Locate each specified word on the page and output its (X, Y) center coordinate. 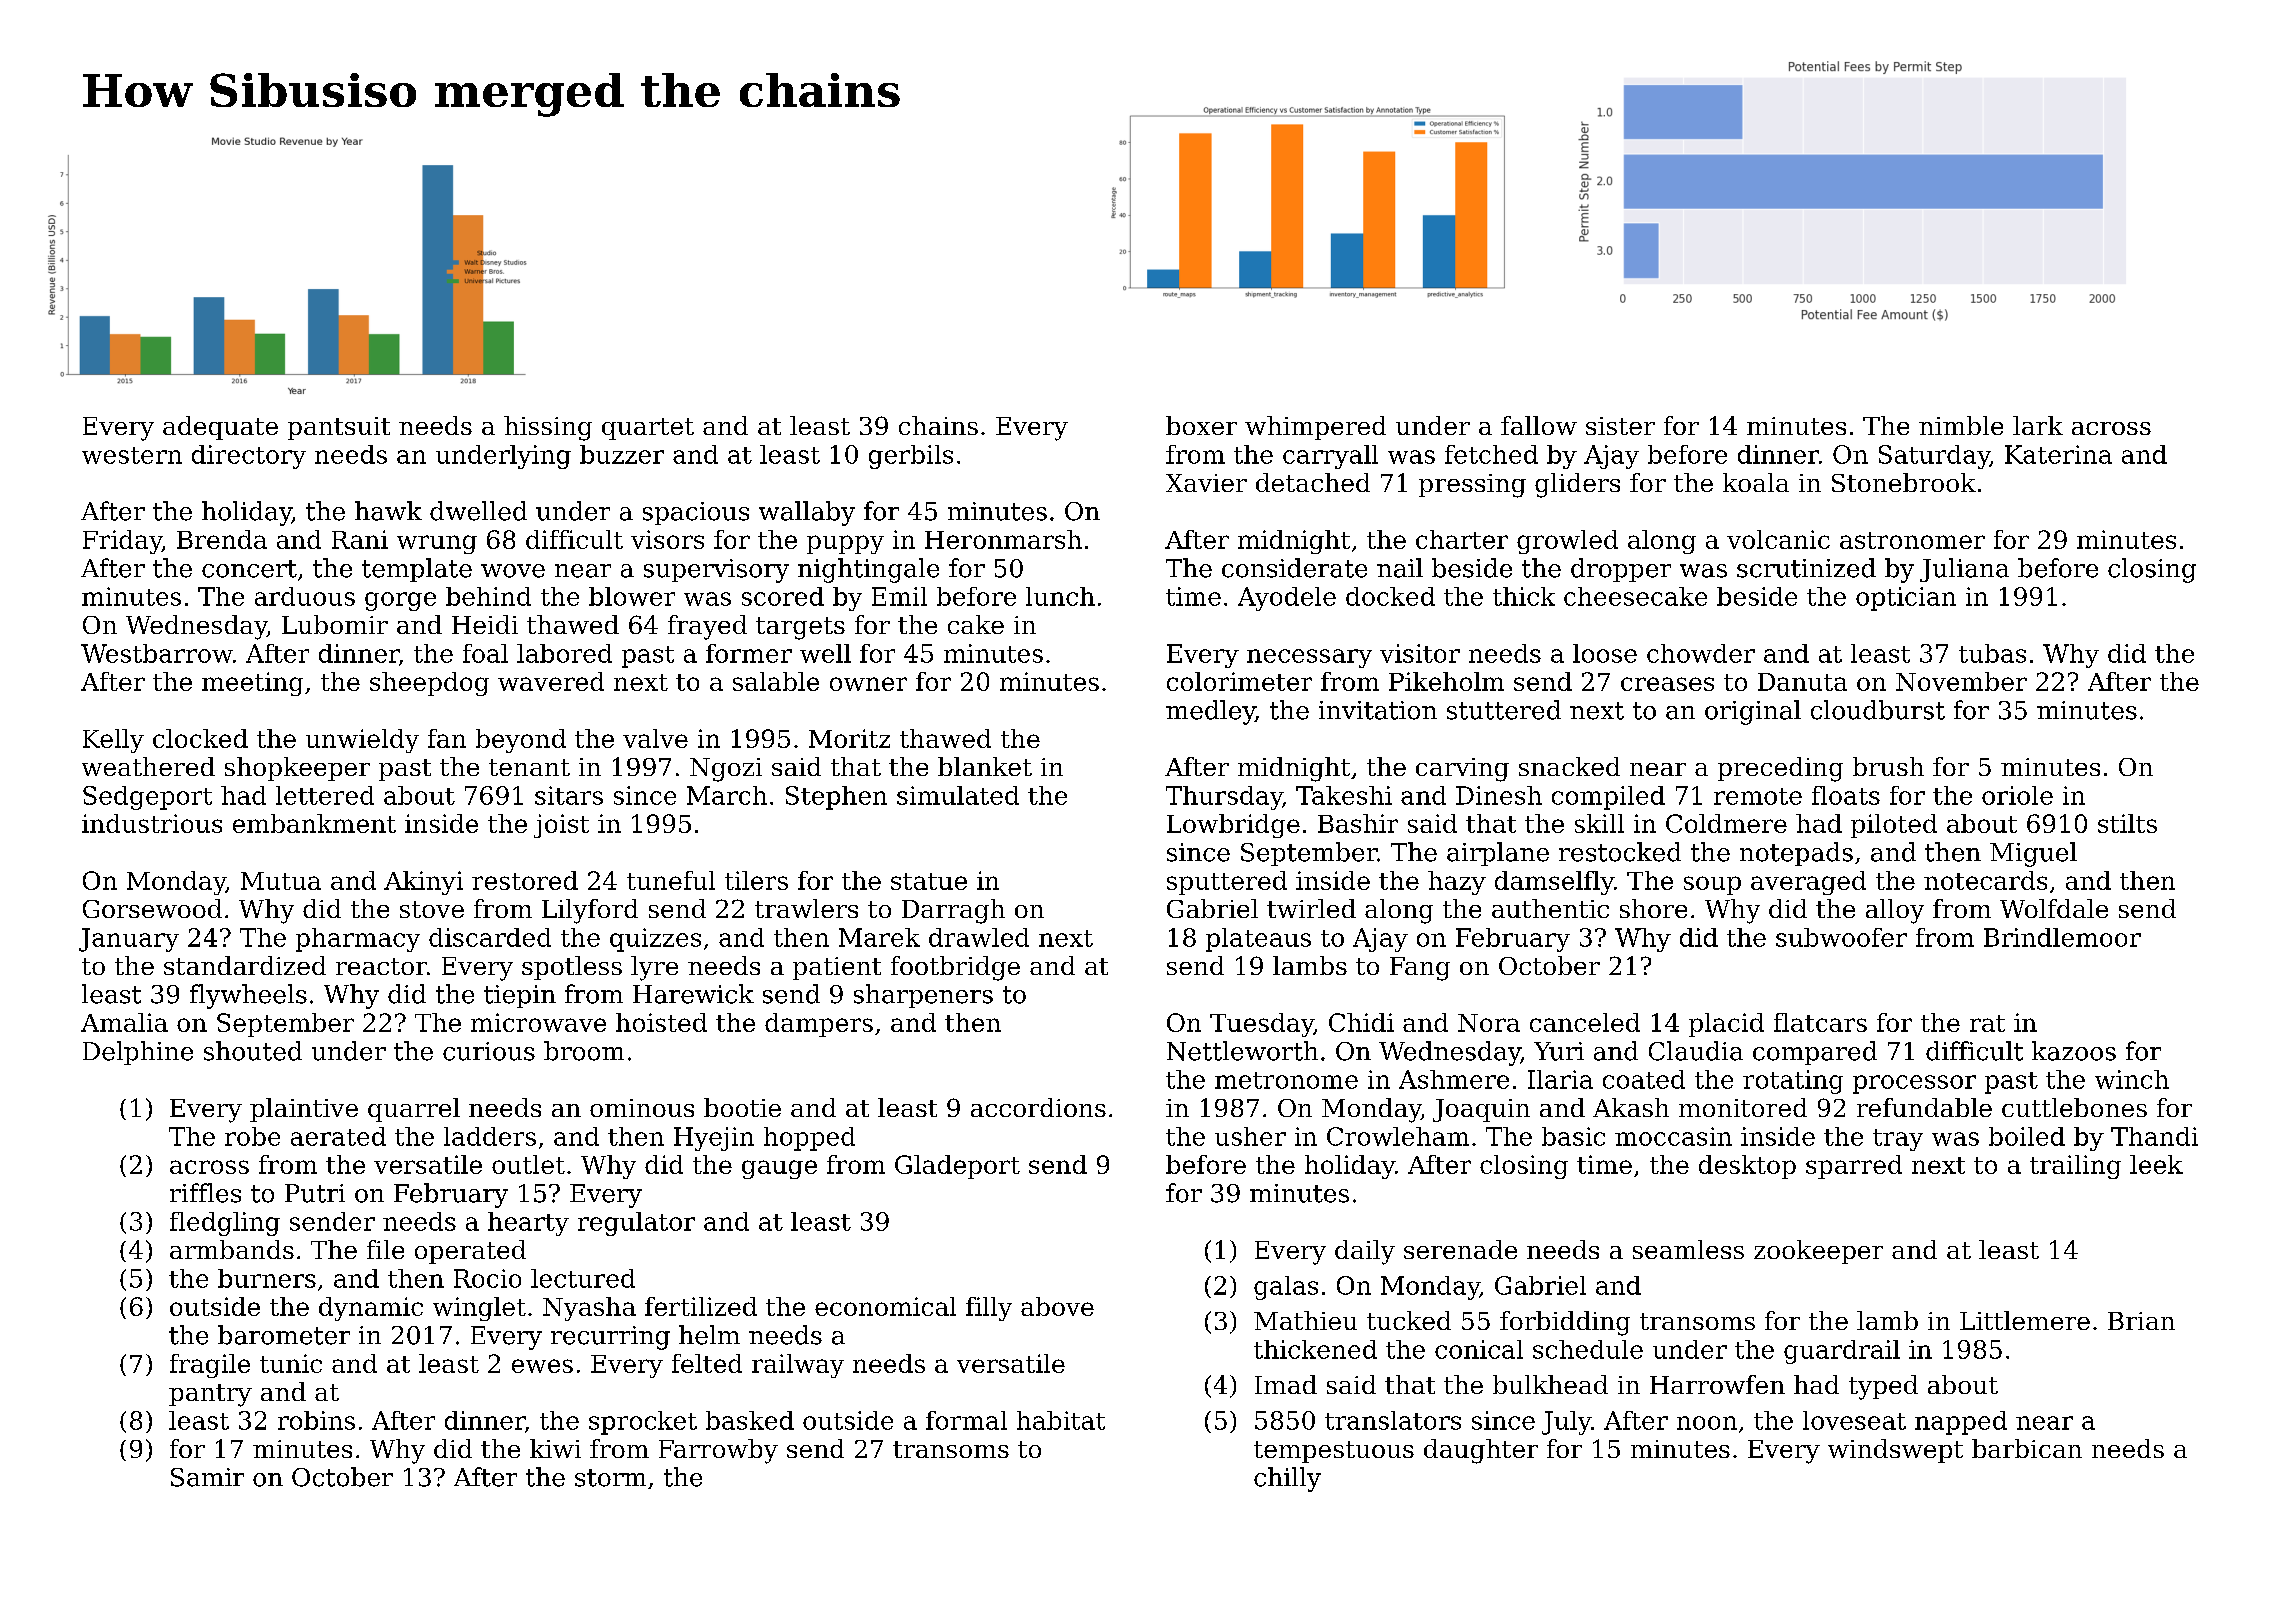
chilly (1287, 1479)
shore (1653, 908)
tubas (1992, 653)
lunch (1060, 596)
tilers (756, 880)
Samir (207, 1477)
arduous (305, 596)
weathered (148, 766)
